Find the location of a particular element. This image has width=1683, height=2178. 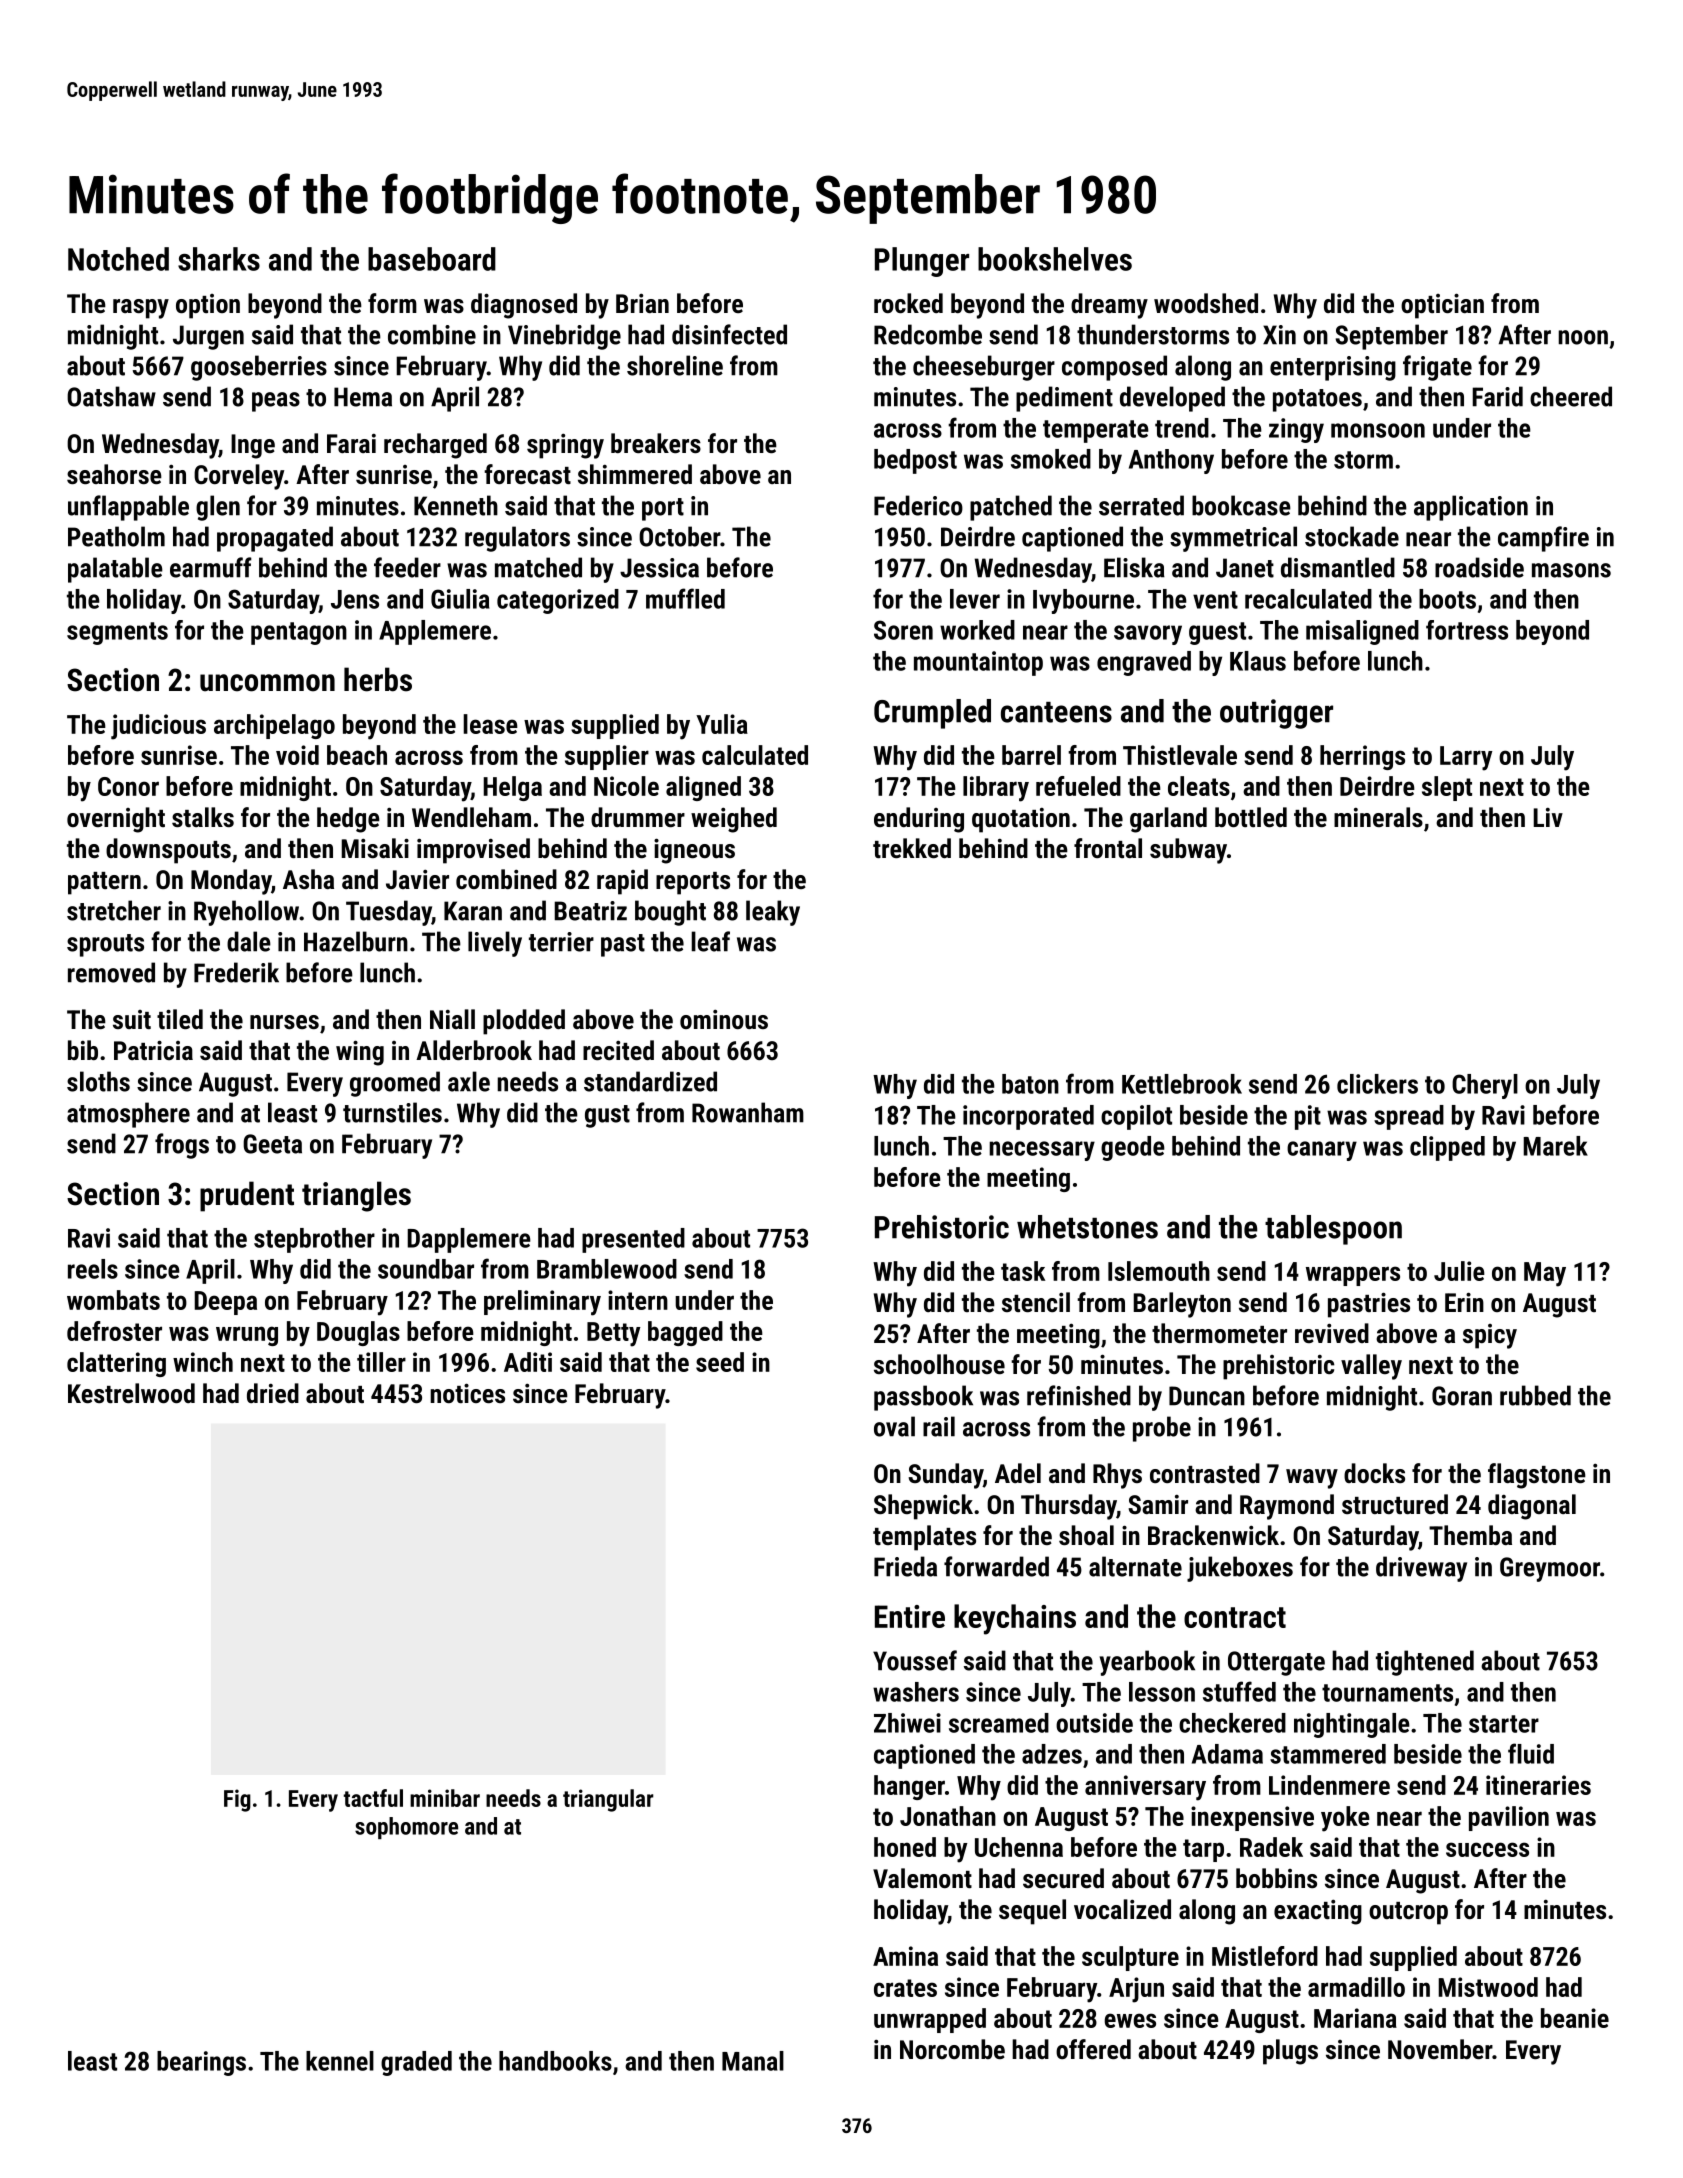

Oatshaw is located at coordinates (111, 396).
